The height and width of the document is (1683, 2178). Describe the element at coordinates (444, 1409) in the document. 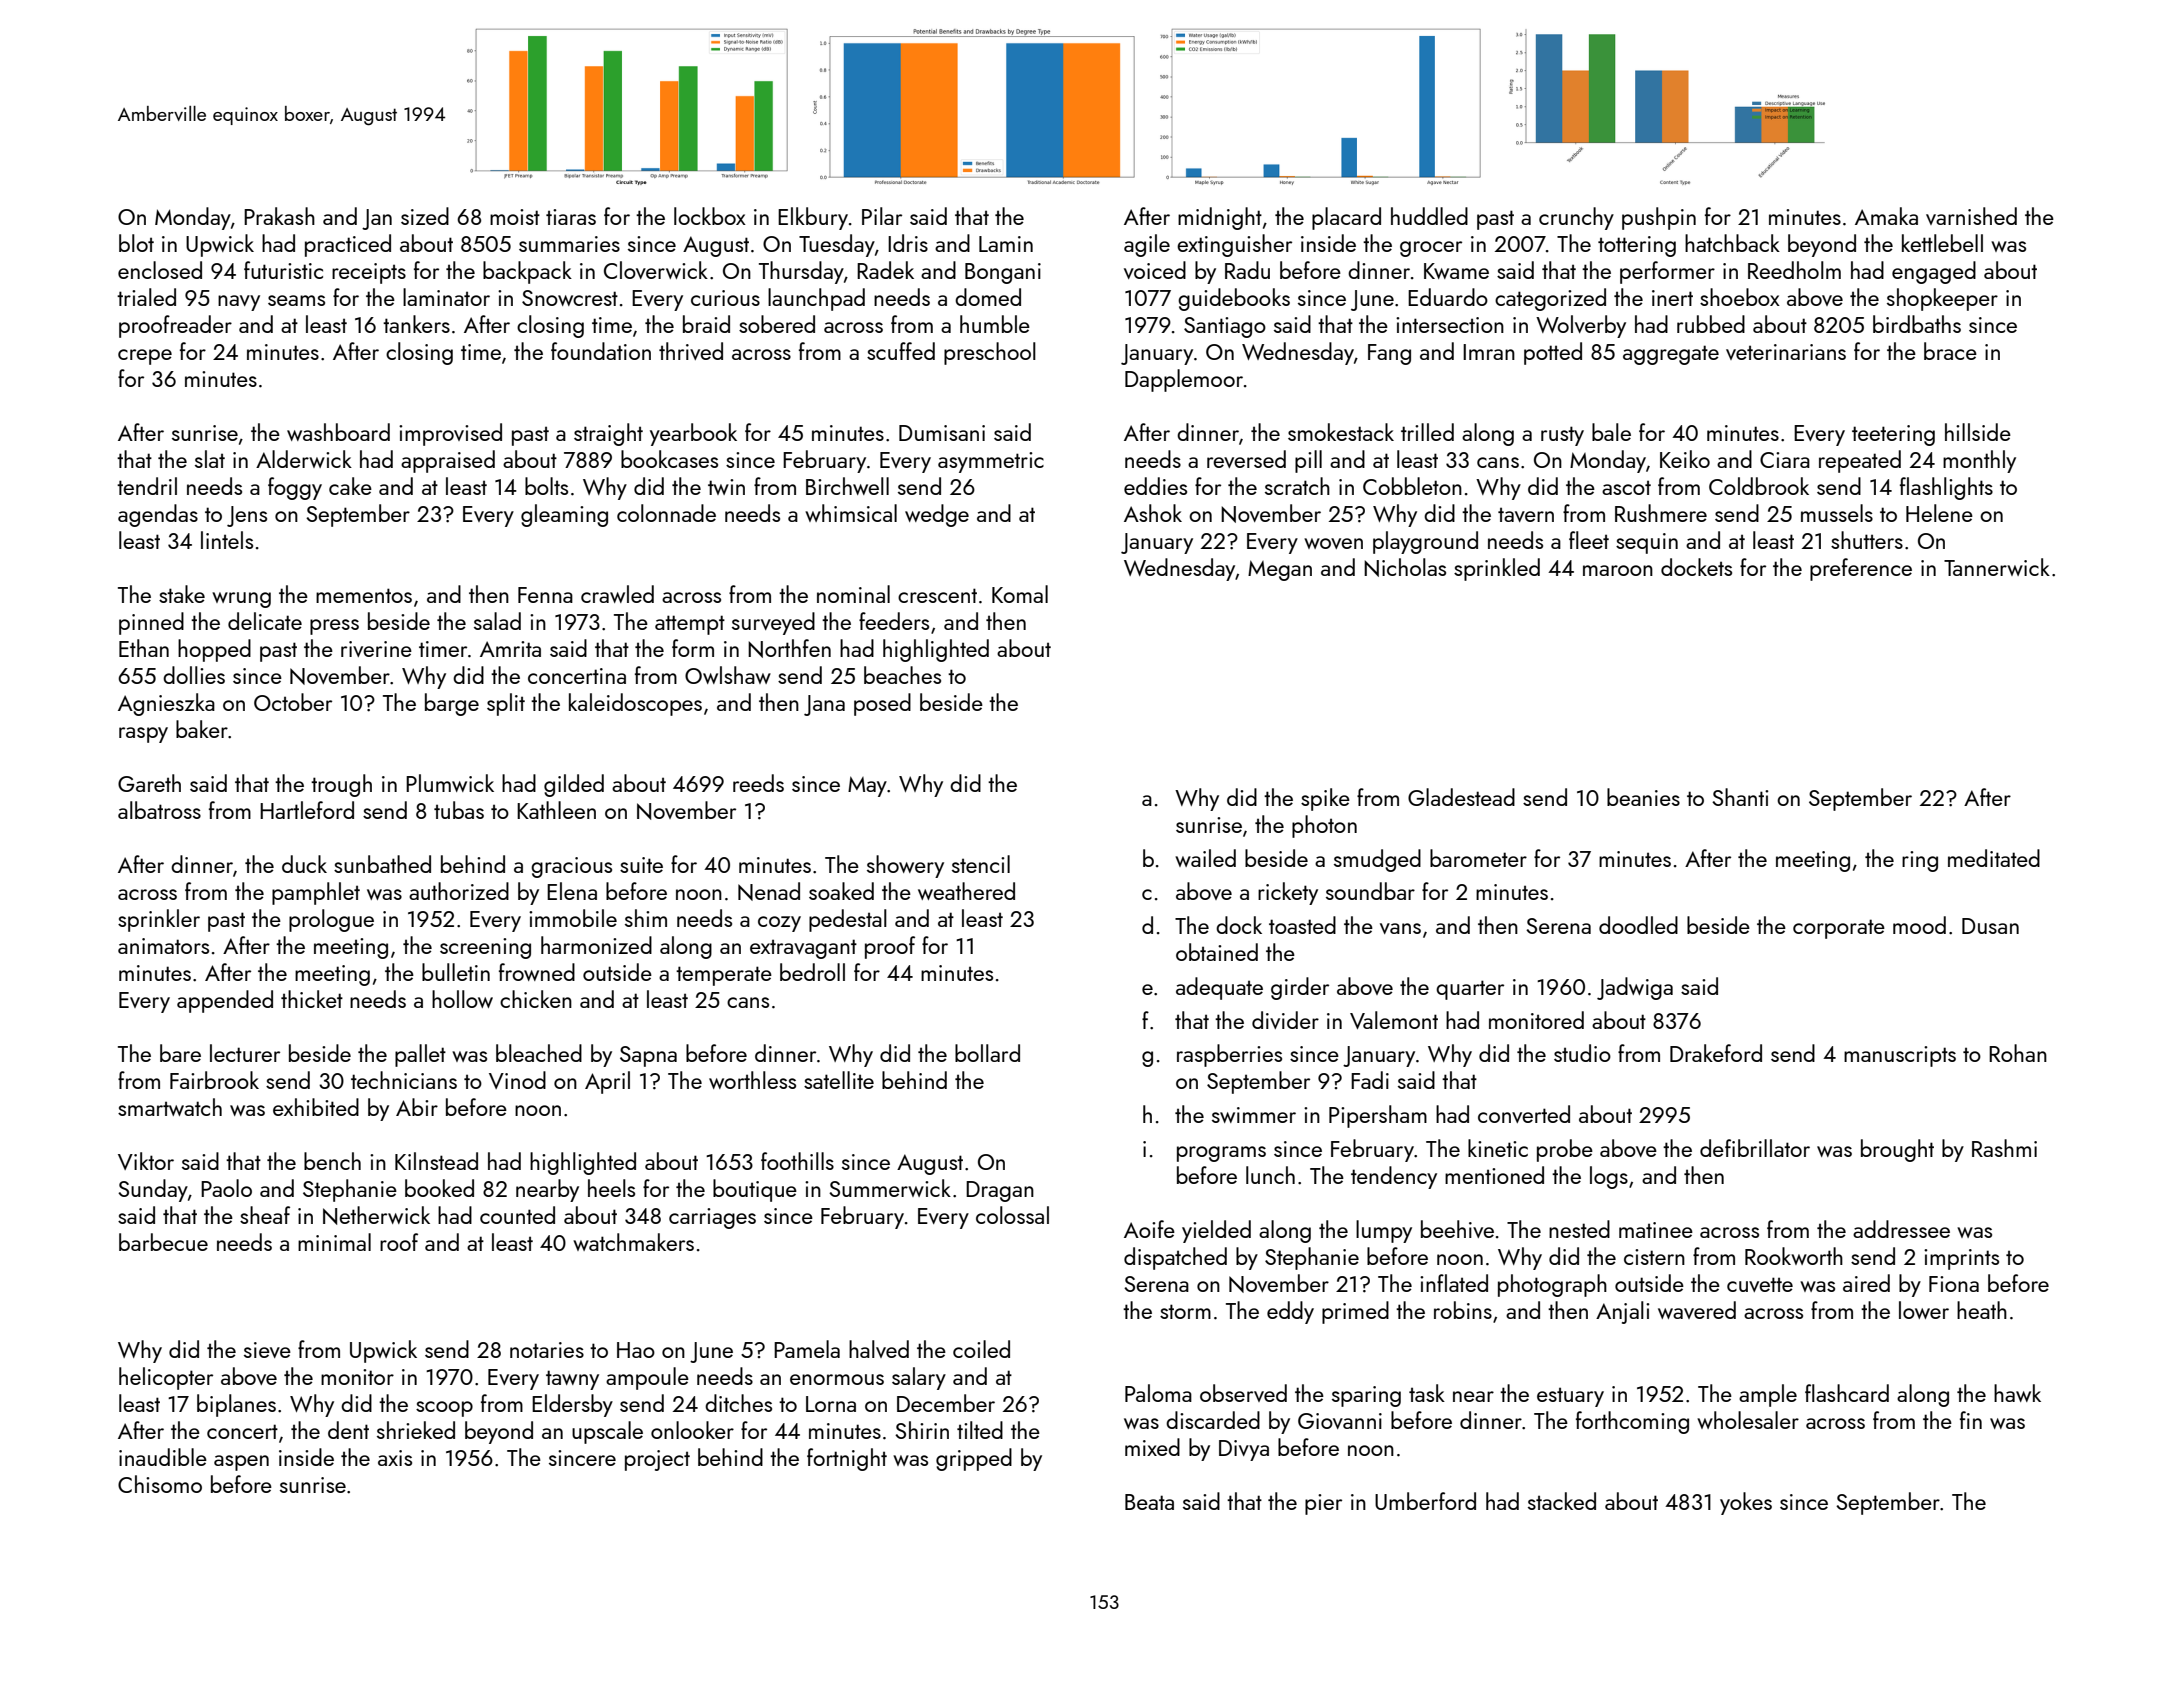

I see `scoop` at that location.
